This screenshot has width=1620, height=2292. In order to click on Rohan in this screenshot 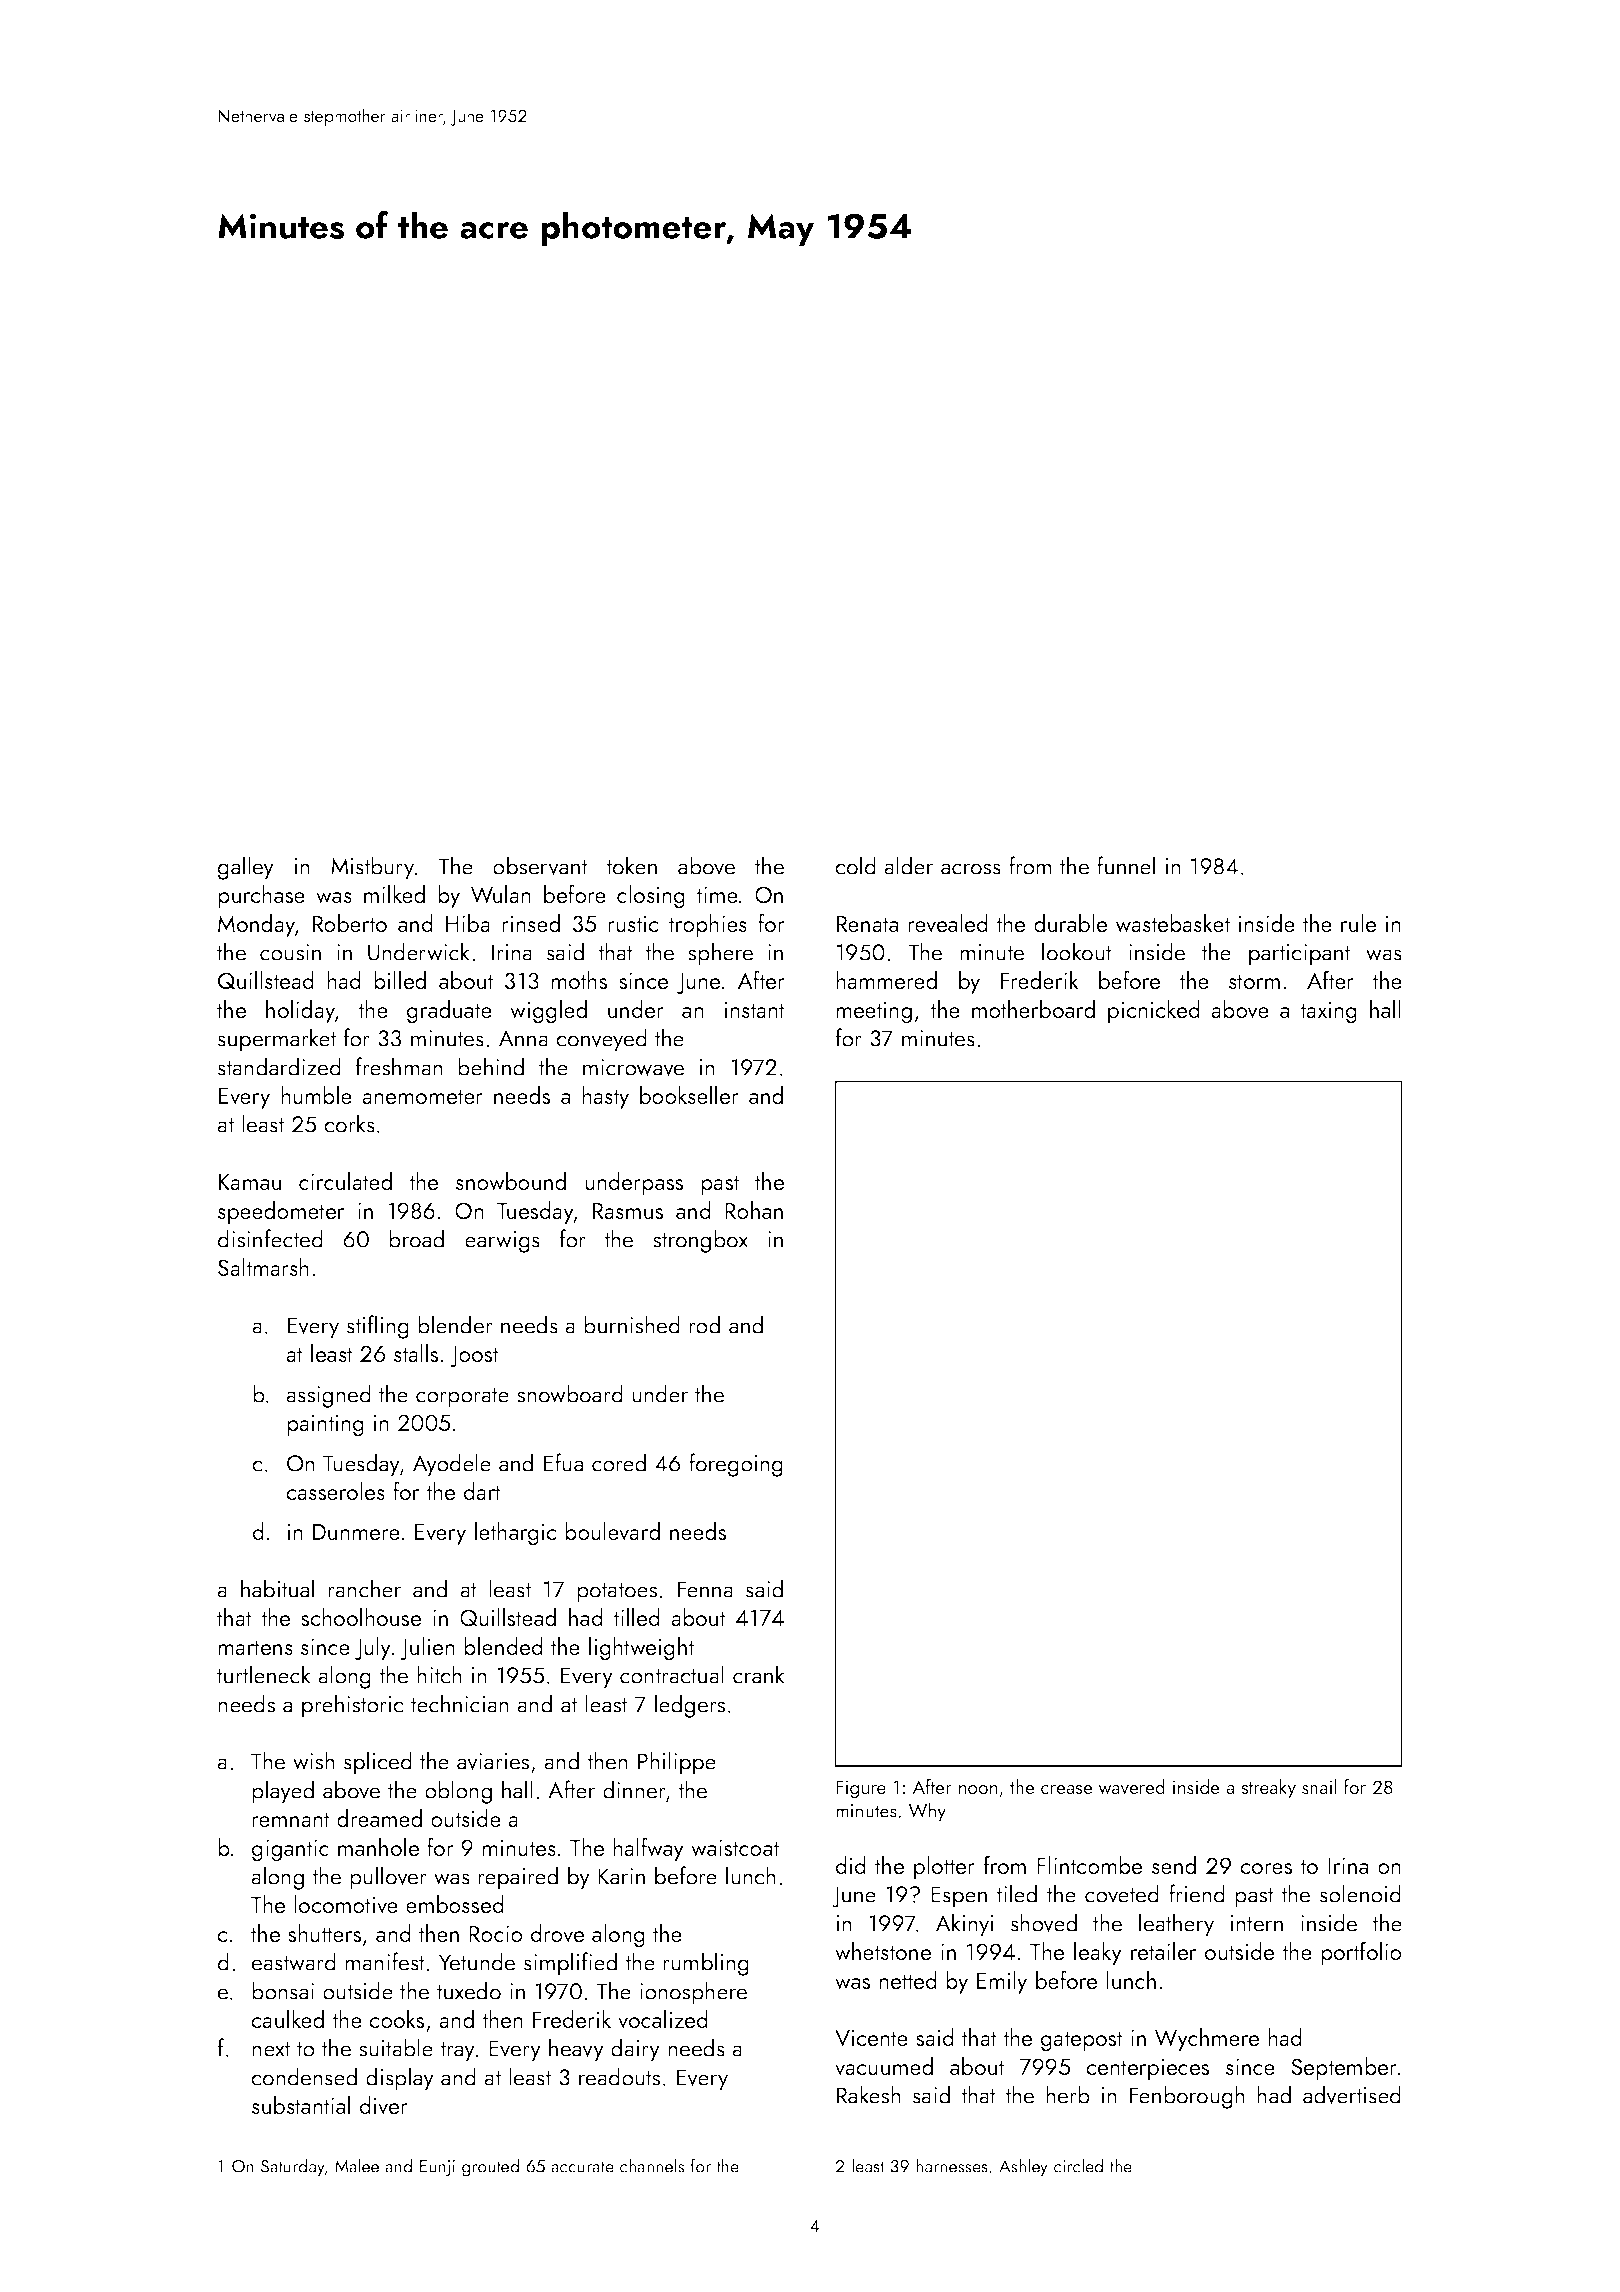, I will do `click(754, 1210)`.
